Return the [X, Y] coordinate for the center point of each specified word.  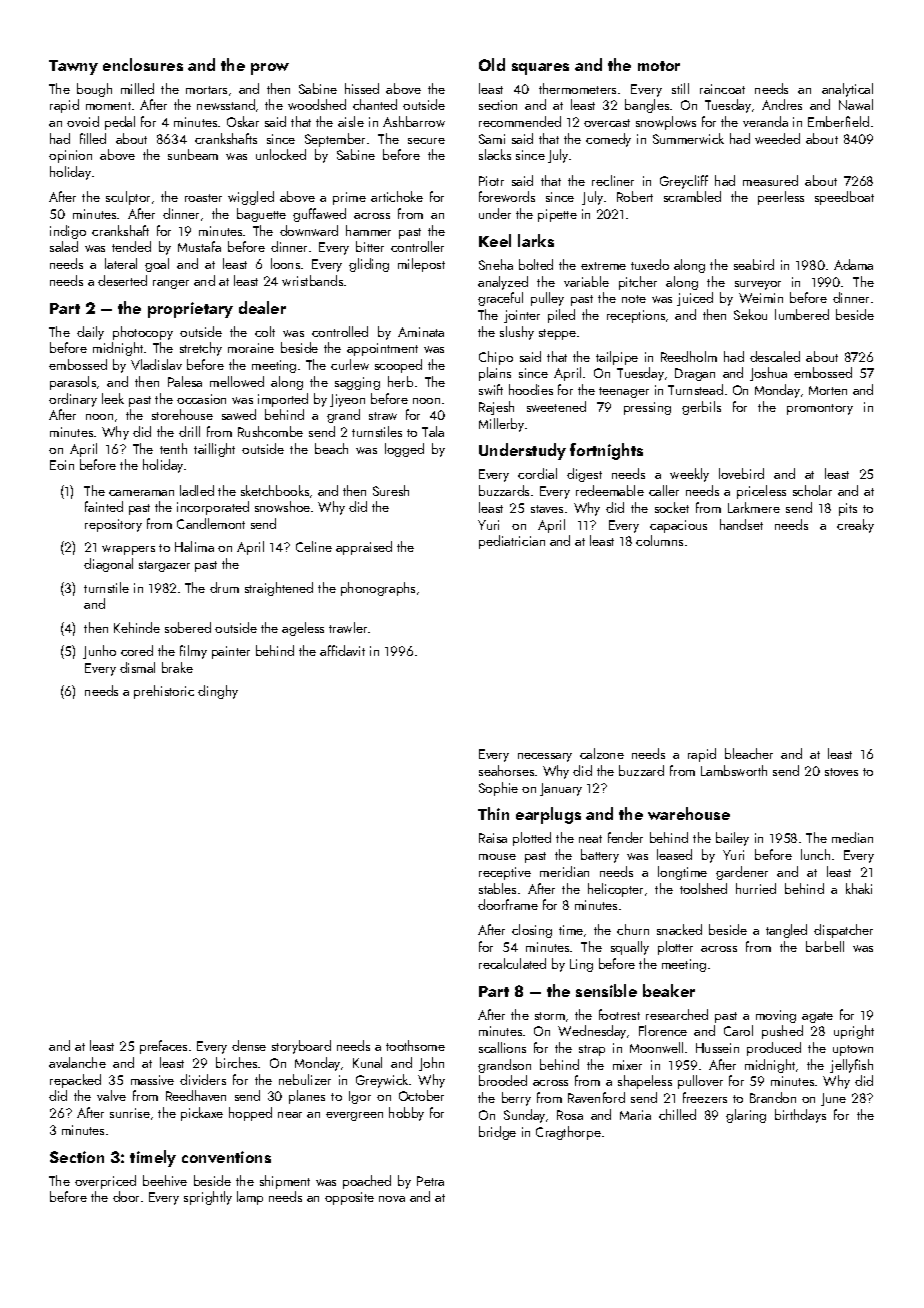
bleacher [749, 753]
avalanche [77, 1062]
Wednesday [592, 1032]
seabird [754, 264]
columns [659, 540]
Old [492, 64]
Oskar [243, 121]
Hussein [717, 1048]
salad [64, 246]
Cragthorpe [568, 1133]
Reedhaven [196, 1095]
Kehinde [137, 627]
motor [659, 66]
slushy [517, 333]
